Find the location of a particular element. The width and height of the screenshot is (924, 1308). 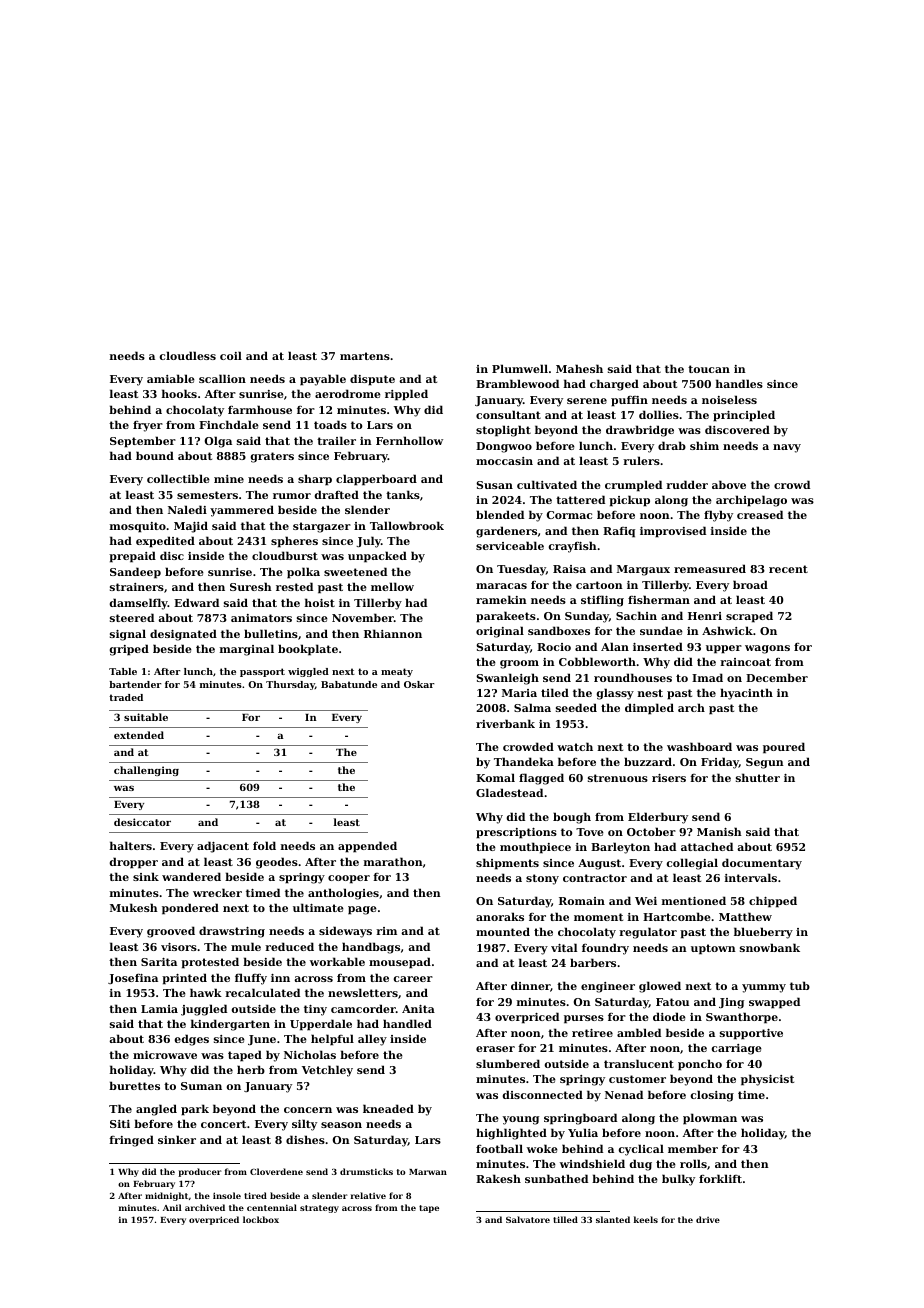

extended is located at coordinates (139, 735).
